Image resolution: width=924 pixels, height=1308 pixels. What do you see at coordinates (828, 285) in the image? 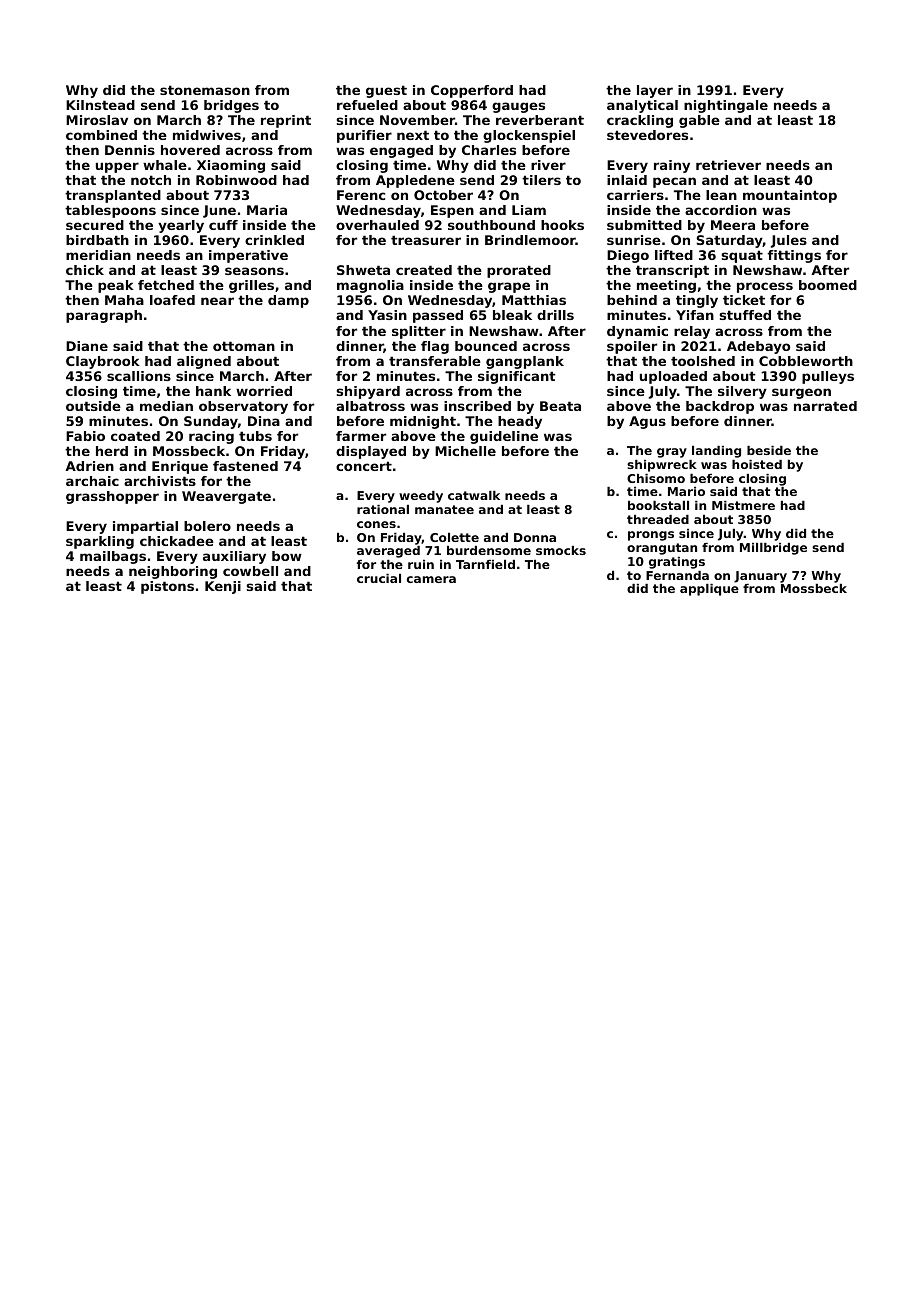
I see `boomed` at bounding box center [828, 285].
